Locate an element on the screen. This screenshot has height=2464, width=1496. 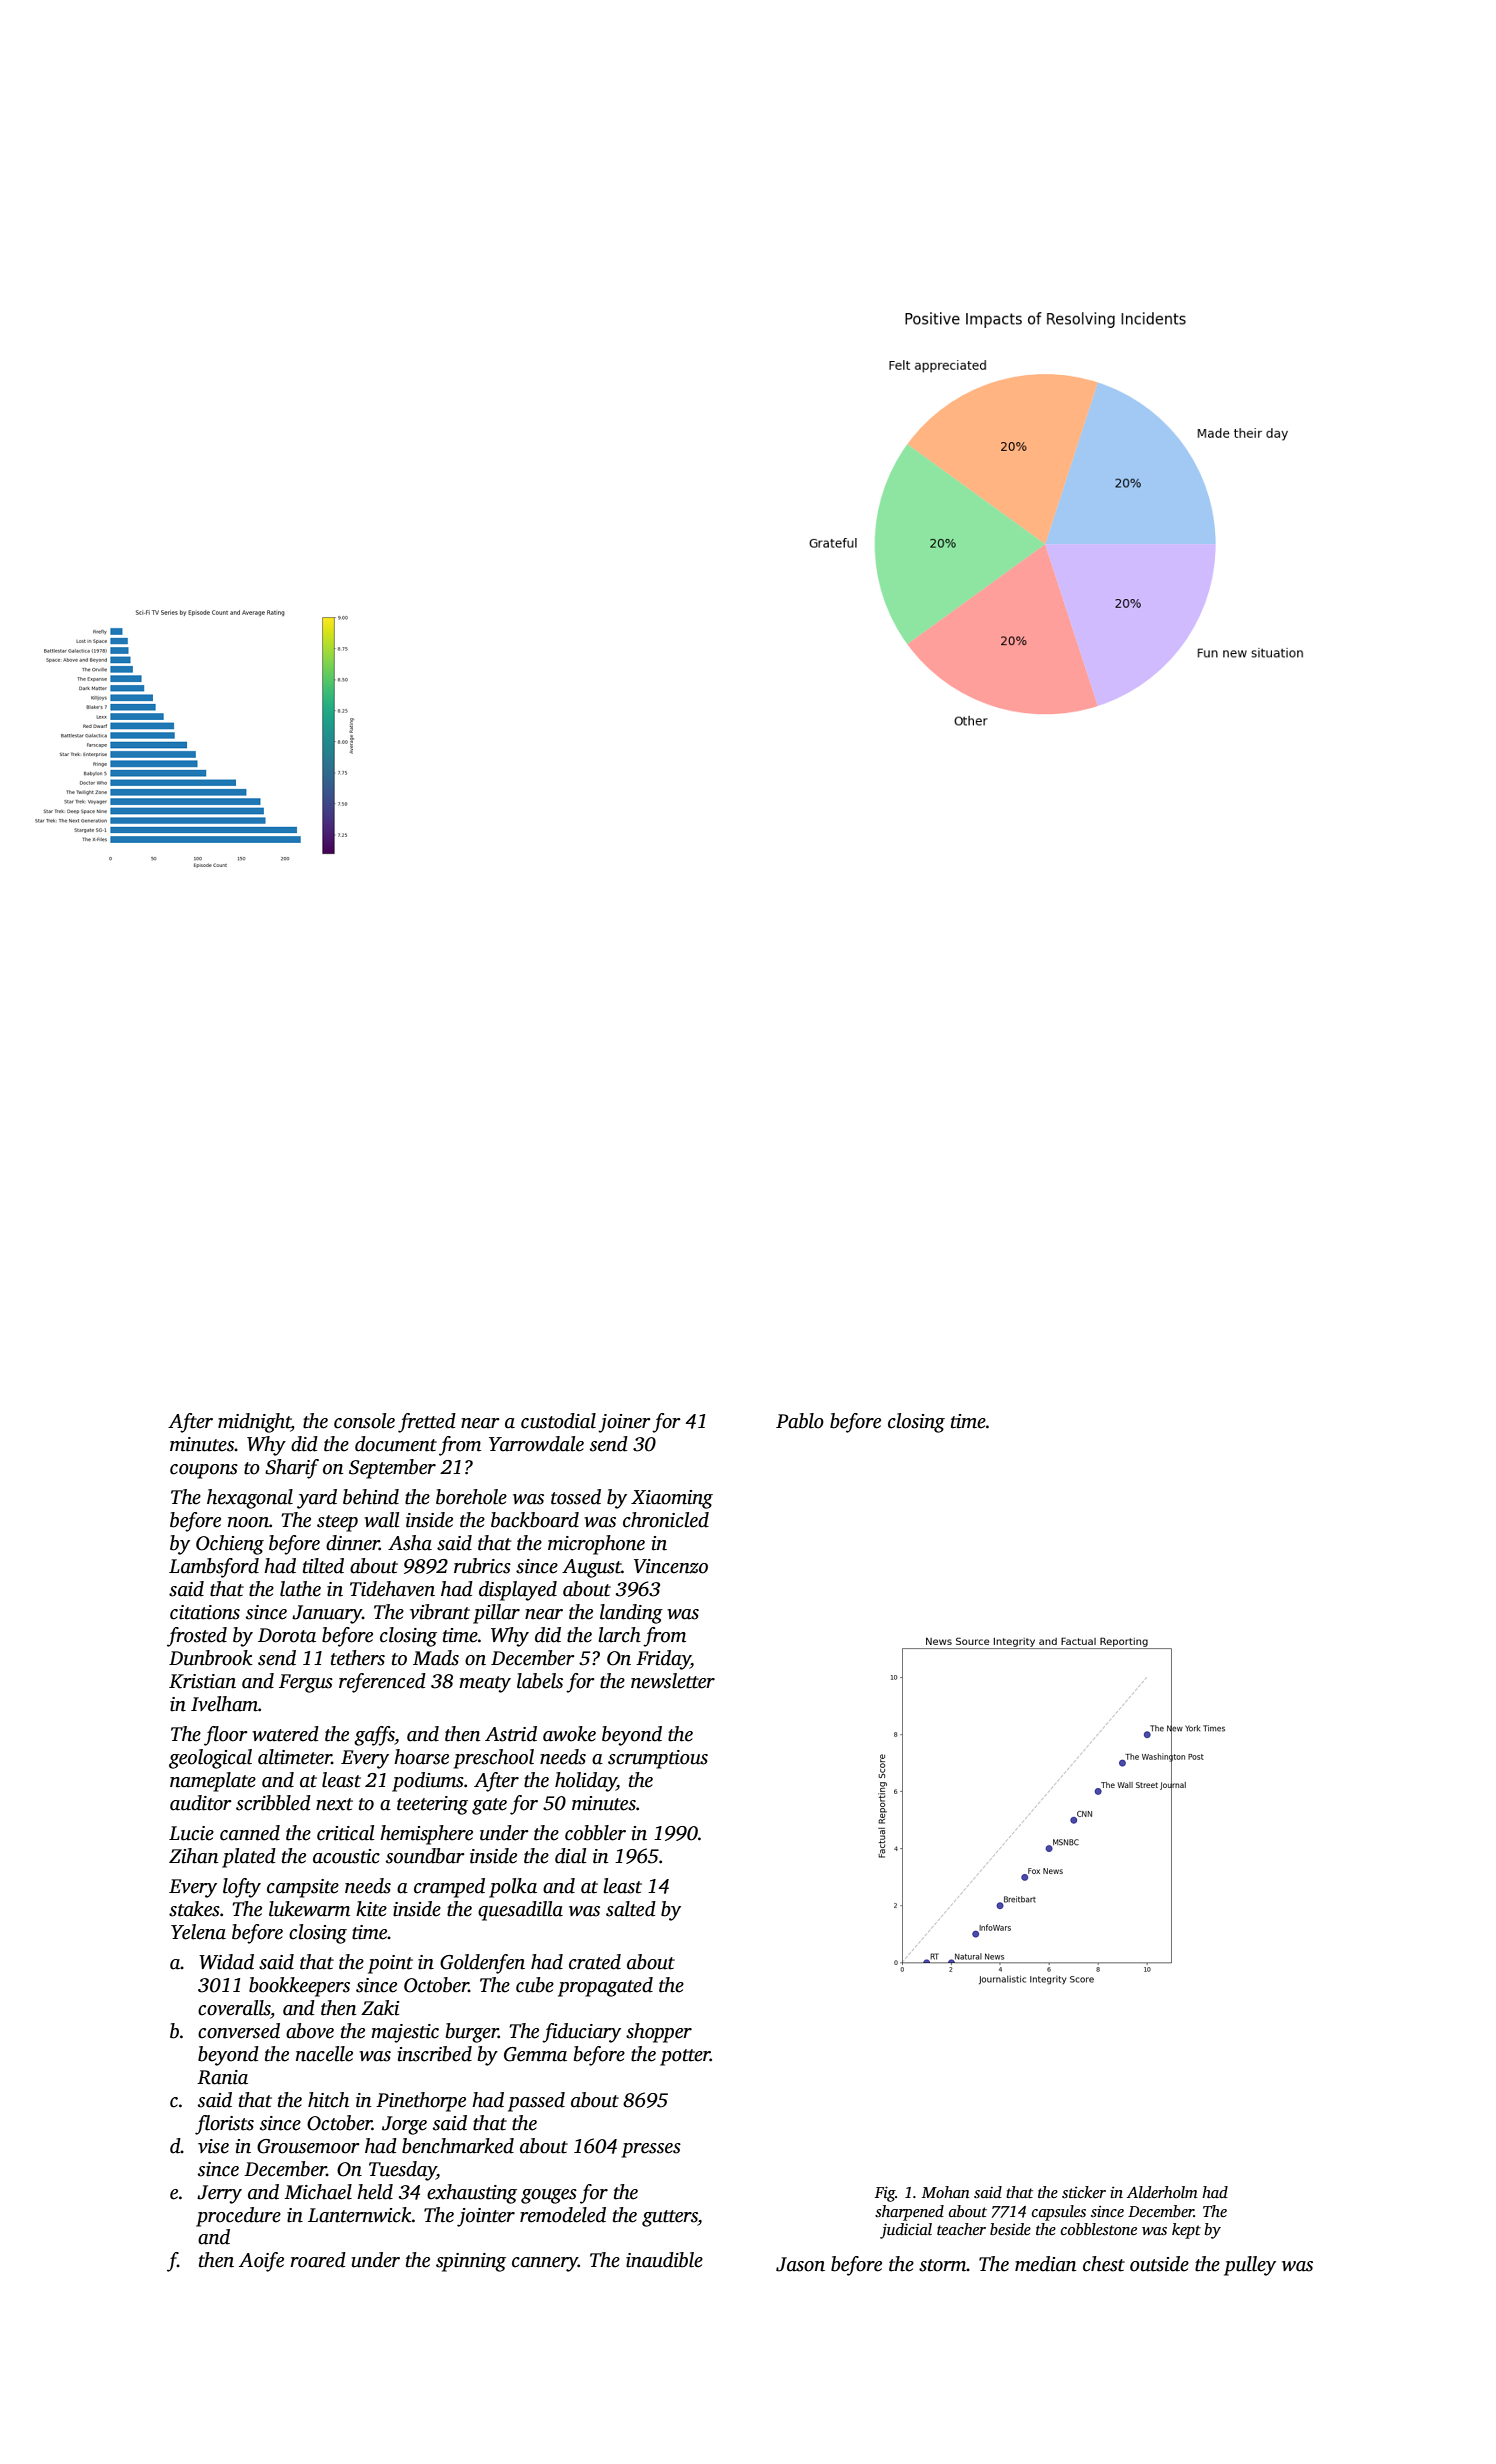
Xiaoming is located at coordinates (672, 1499).
